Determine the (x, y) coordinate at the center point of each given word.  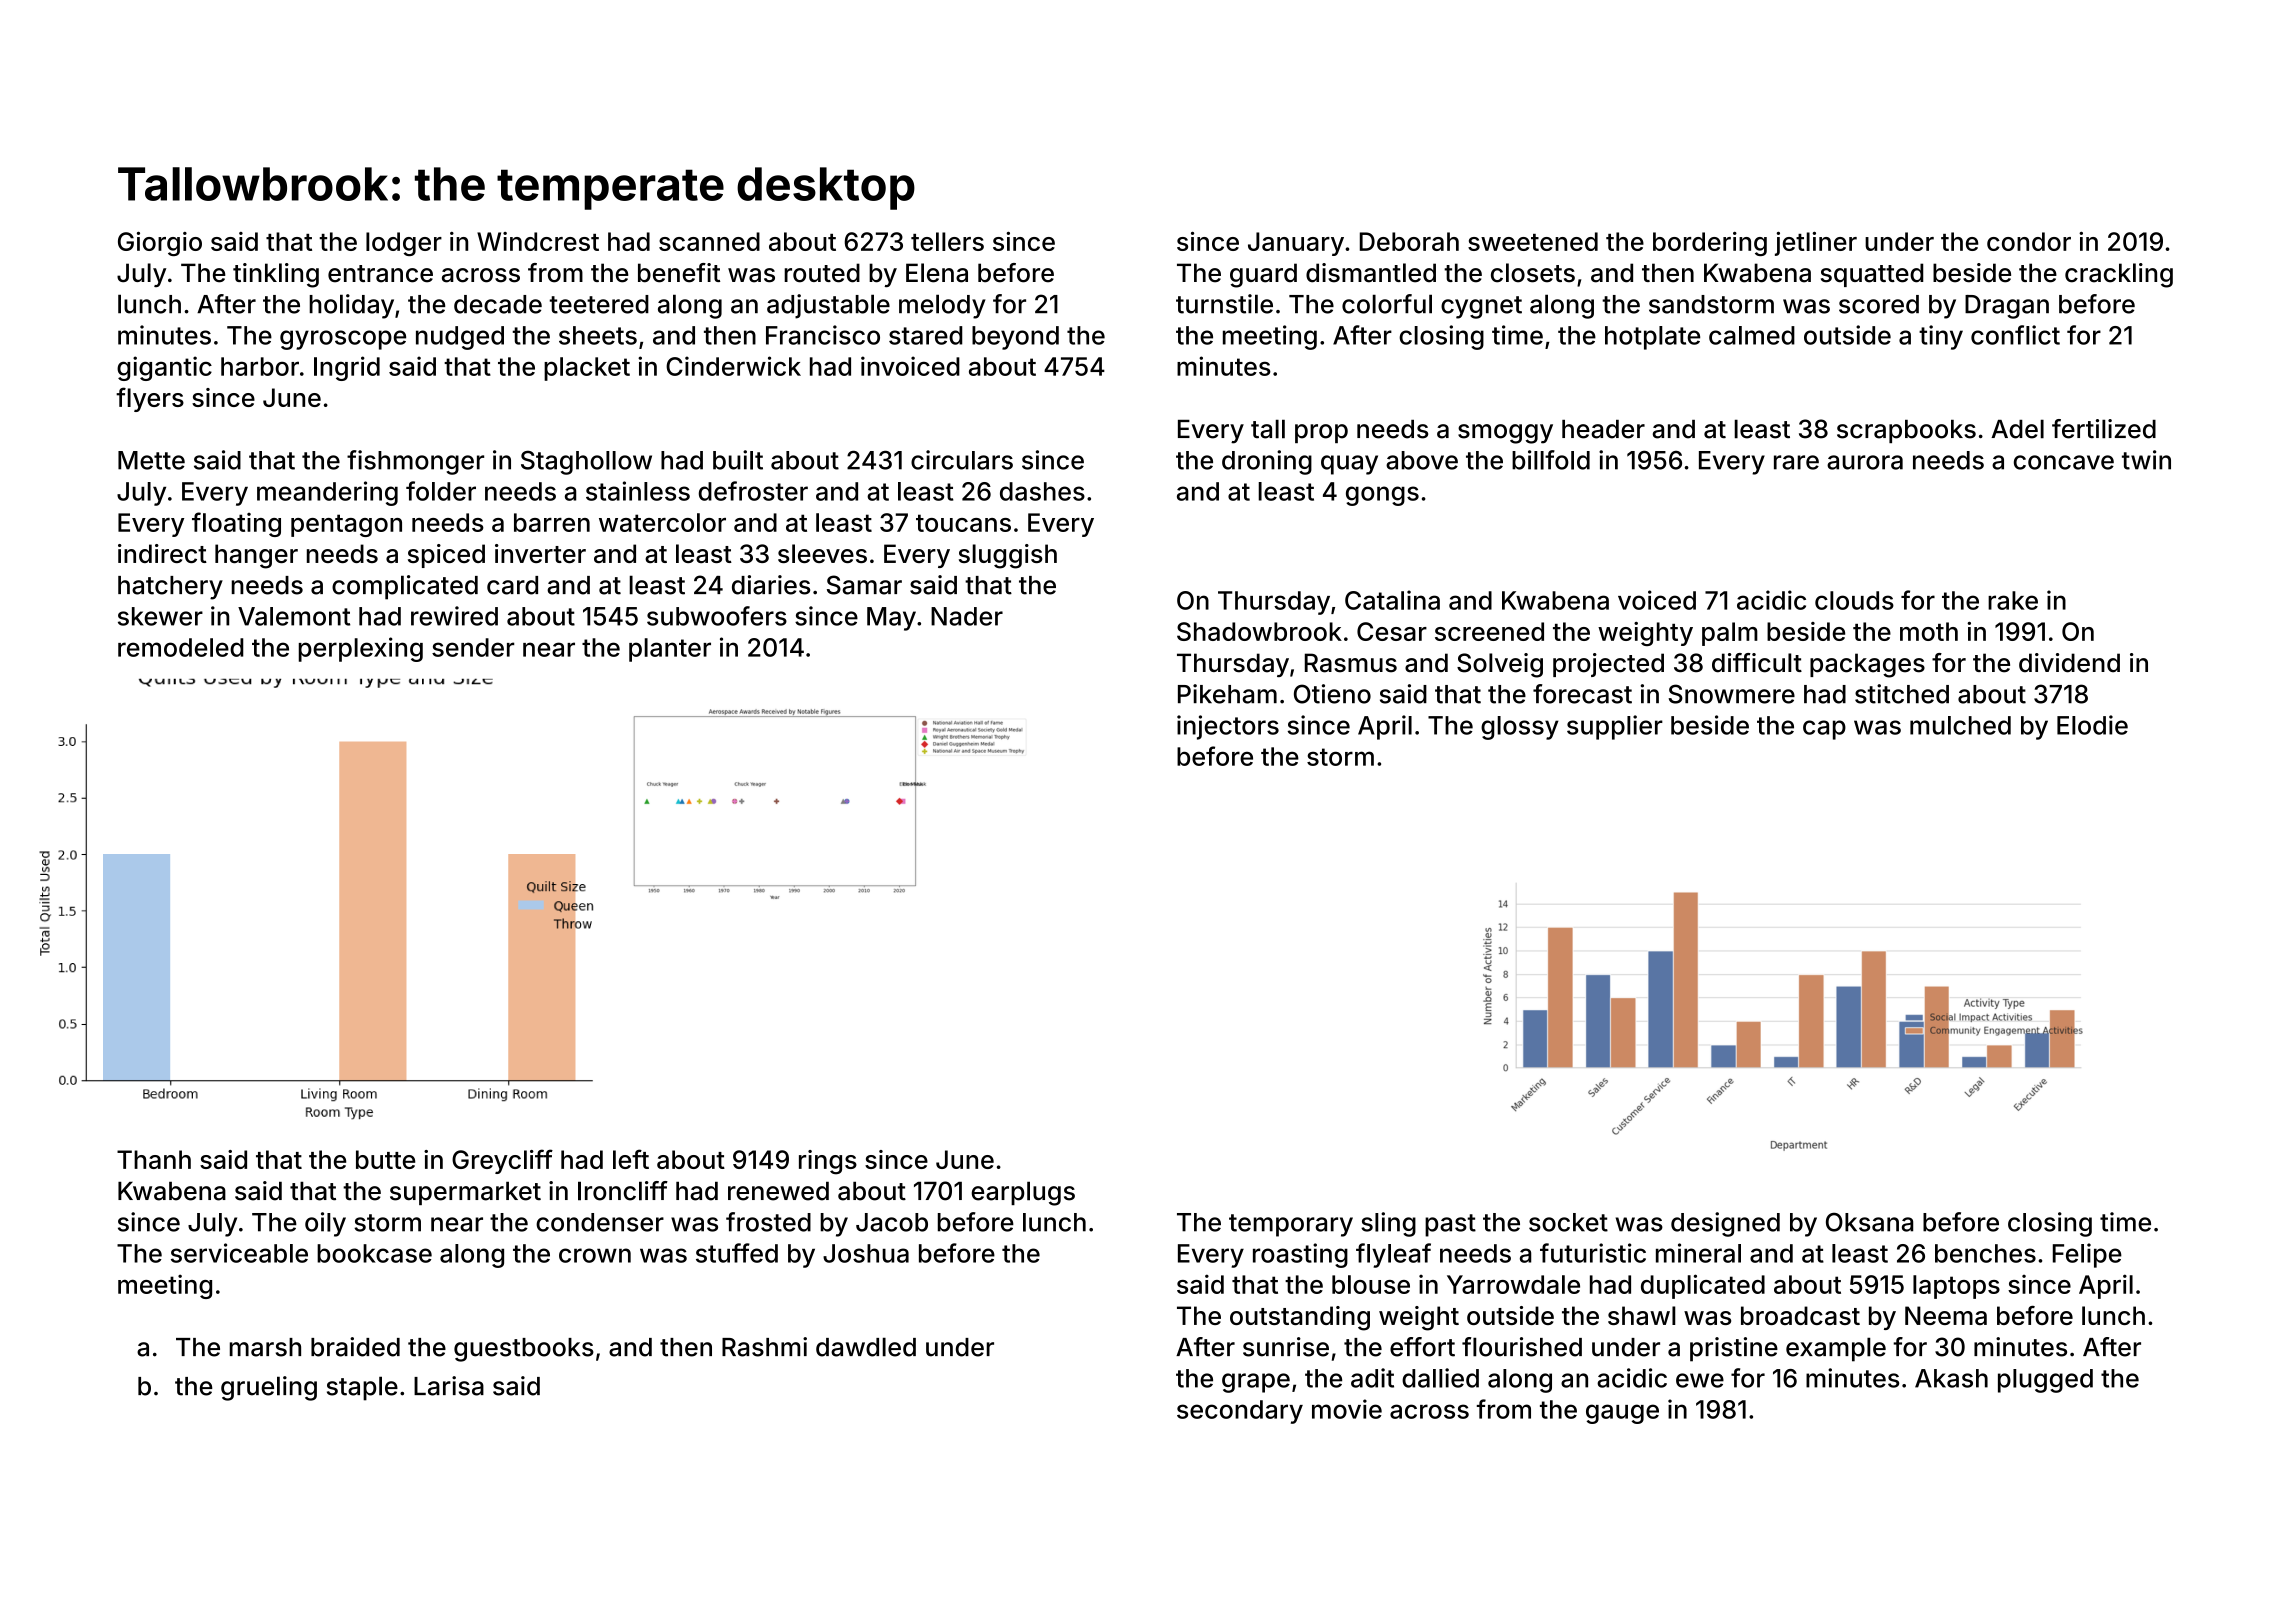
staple (362, 1388)
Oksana (1869, 1222)
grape (1256, 1383)
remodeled (181, 647)
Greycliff (502, 1161)
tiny (1941, 337)
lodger (404, 244)
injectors (1228, 727)
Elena (937, 273)
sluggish (1008, 556)
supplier (1615, 727)
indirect (162, 553)
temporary (1291, 1225)
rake (2013, 600)
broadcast (1800, 1315)
